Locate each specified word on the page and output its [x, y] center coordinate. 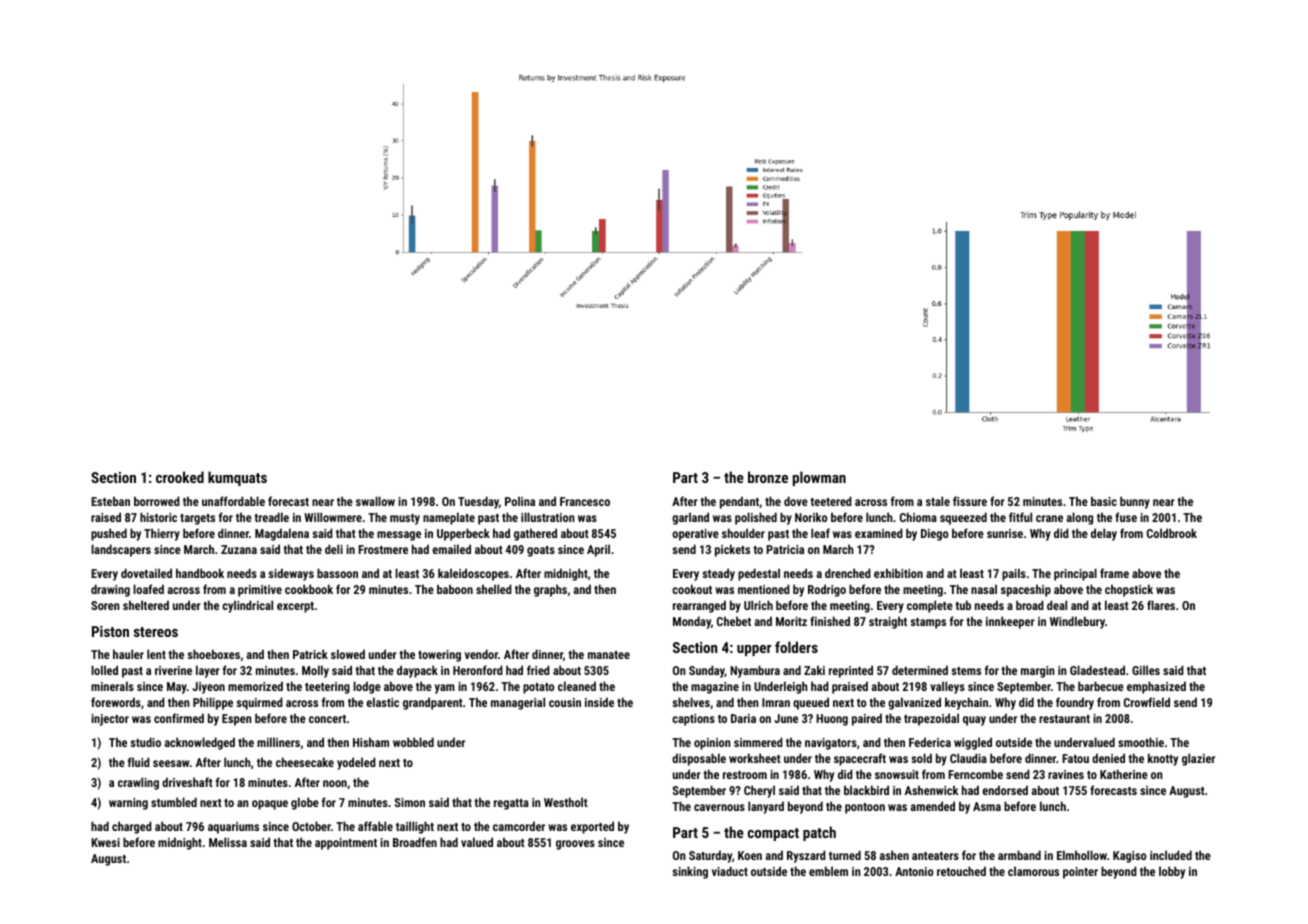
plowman [819, 478]
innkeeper [1010, 622]
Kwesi [105, 842]
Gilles [1146, 670]
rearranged [699, 606]
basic [1104, 501]
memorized [255, 686]
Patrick [310, 654]
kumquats [237, 478]
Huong [832, 720]
